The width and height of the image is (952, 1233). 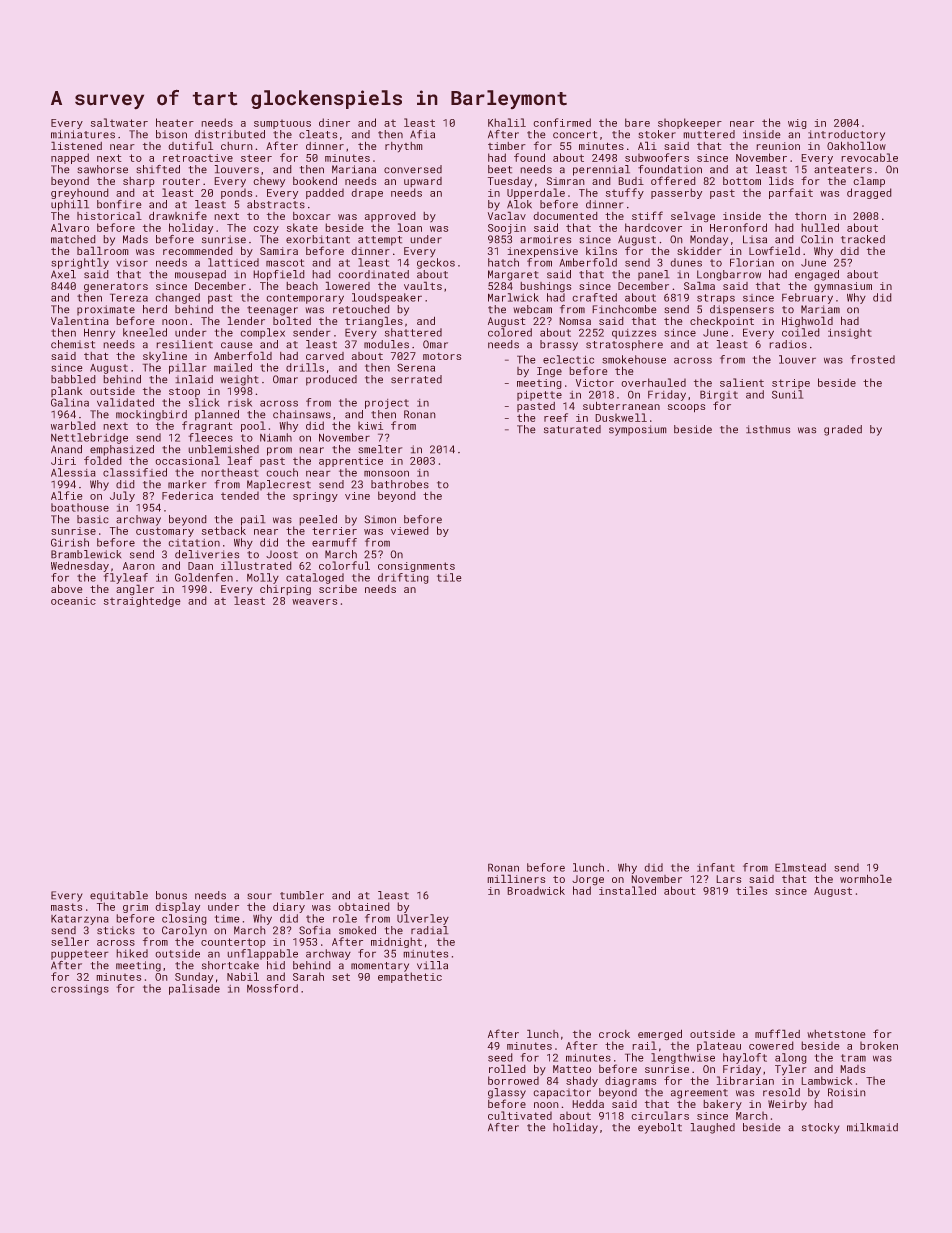 What do you see at coordinates (80, 320) in the image?
I see `Valentina` at bounding box center [80, 320].
